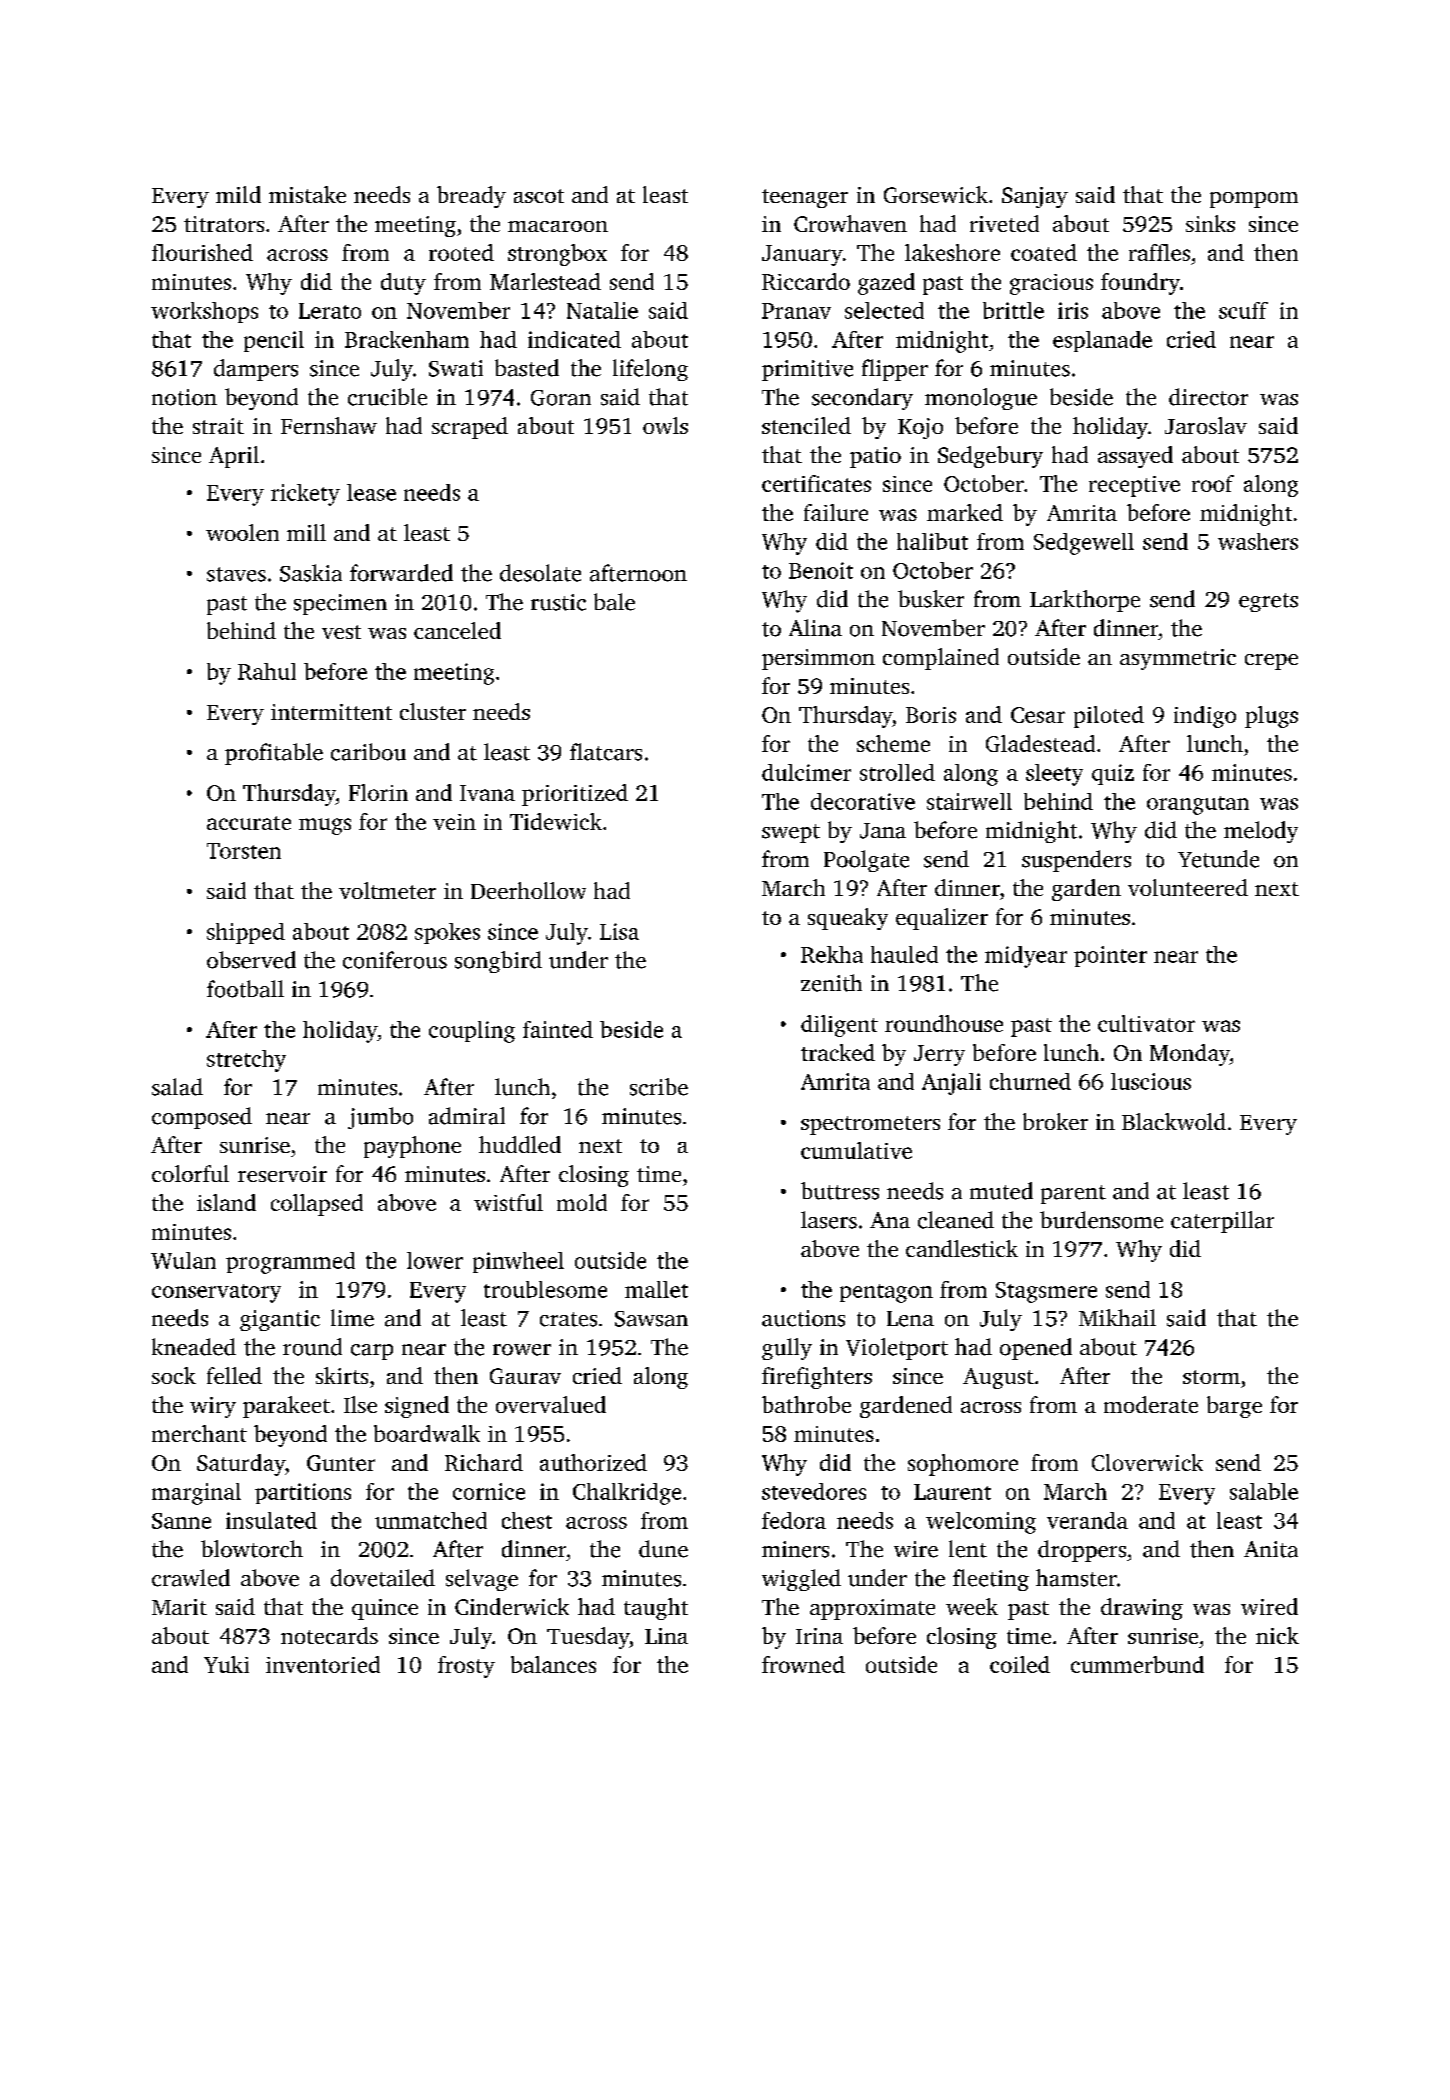  I want to click on brittle, so click(1013, 310).
